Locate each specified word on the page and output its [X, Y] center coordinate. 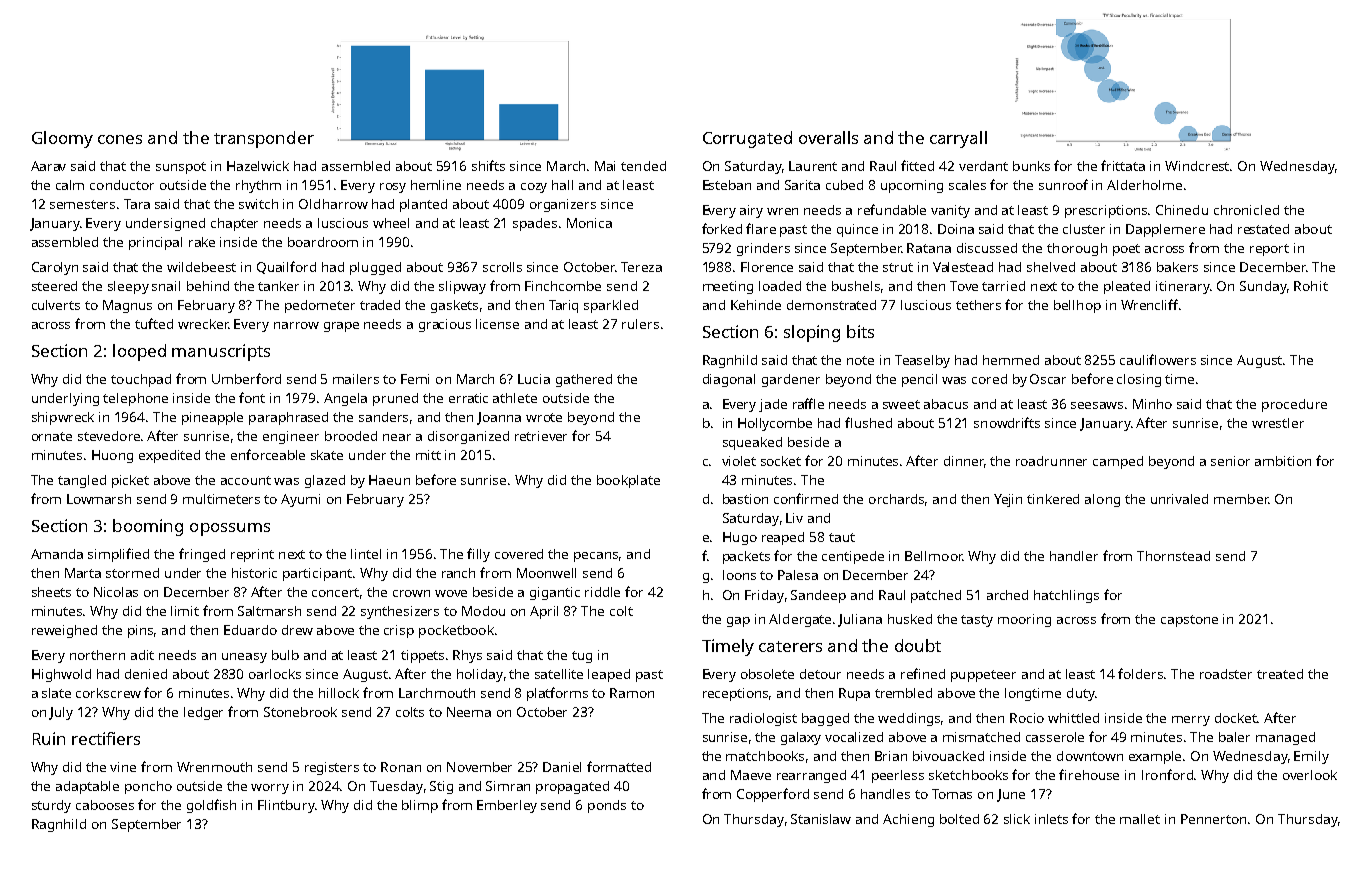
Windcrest [1198, 166]
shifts [488, 165]
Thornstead [1173, 556]
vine [123, 767]
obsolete [767, 674]
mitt [428, 455]
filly [478, 555]
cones [120, 139]
